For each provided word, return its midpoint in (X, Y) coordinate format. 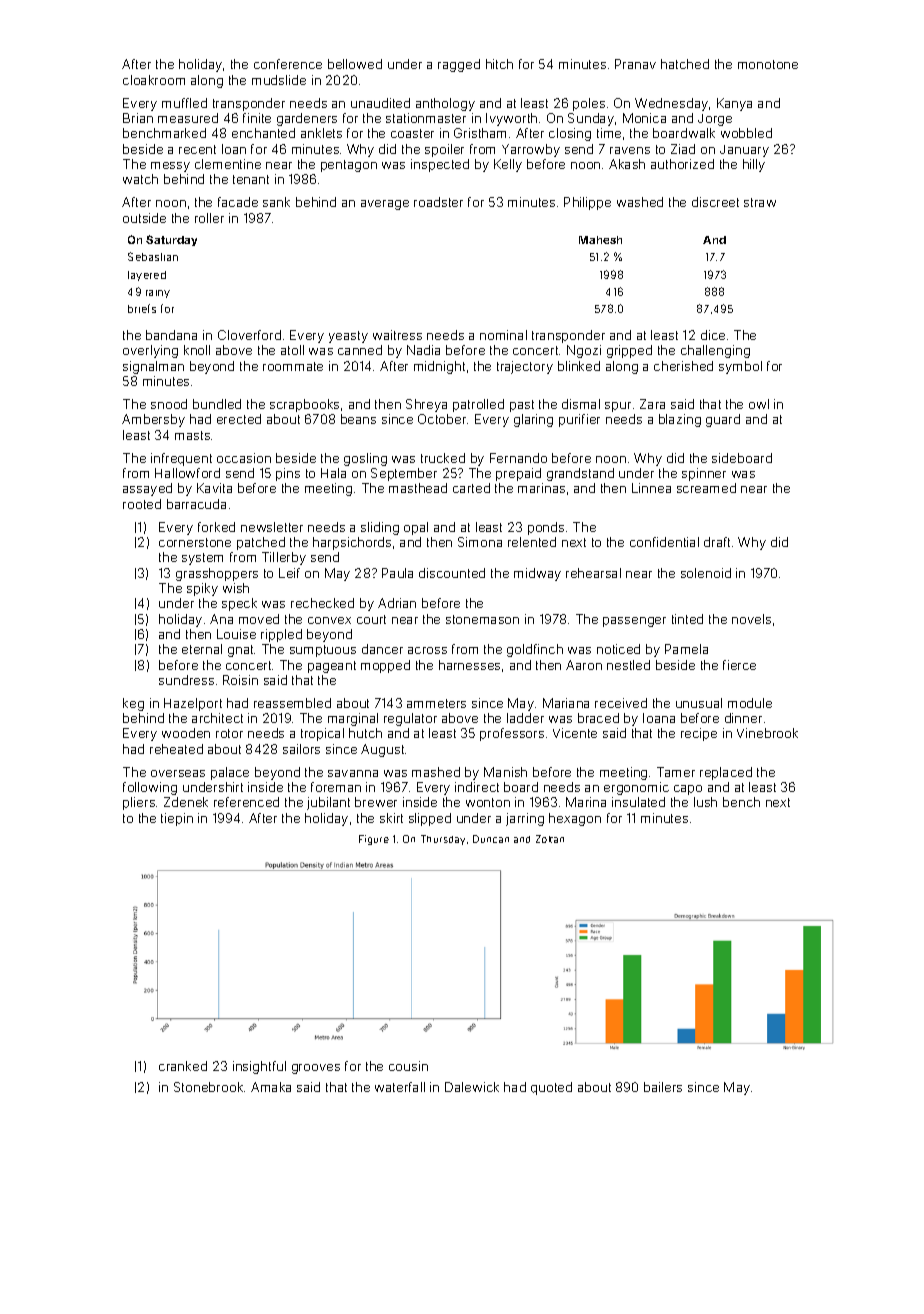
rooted (142, 504)
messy (170, 167)
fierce (739, 665)
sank (276, 202)
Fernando (518, 458)
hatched (685, 64)
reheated (176, 749)
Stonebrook (208, 1087)
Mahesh (600, 240)
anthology (445, 104)
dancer (382, 649)
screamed (706, 488)
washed (640, 202)
